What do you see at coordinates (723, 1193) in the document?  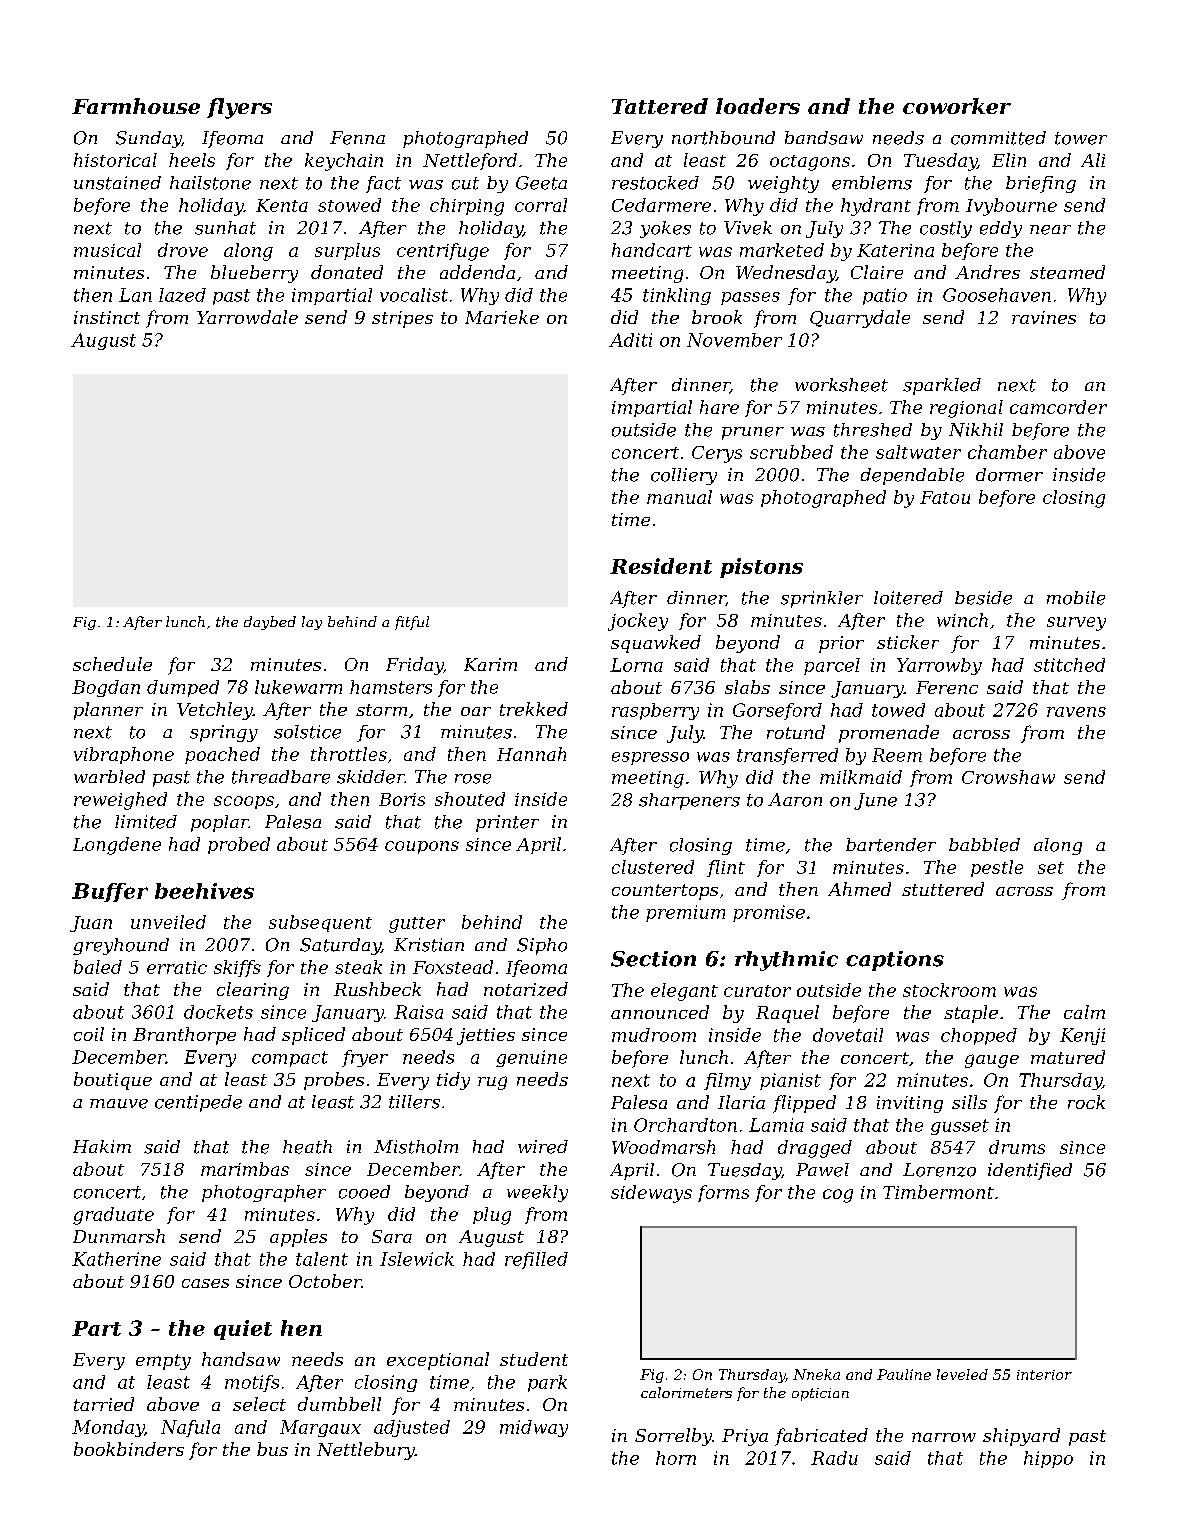 I see `forms` at bounding box center [723, 1193].
